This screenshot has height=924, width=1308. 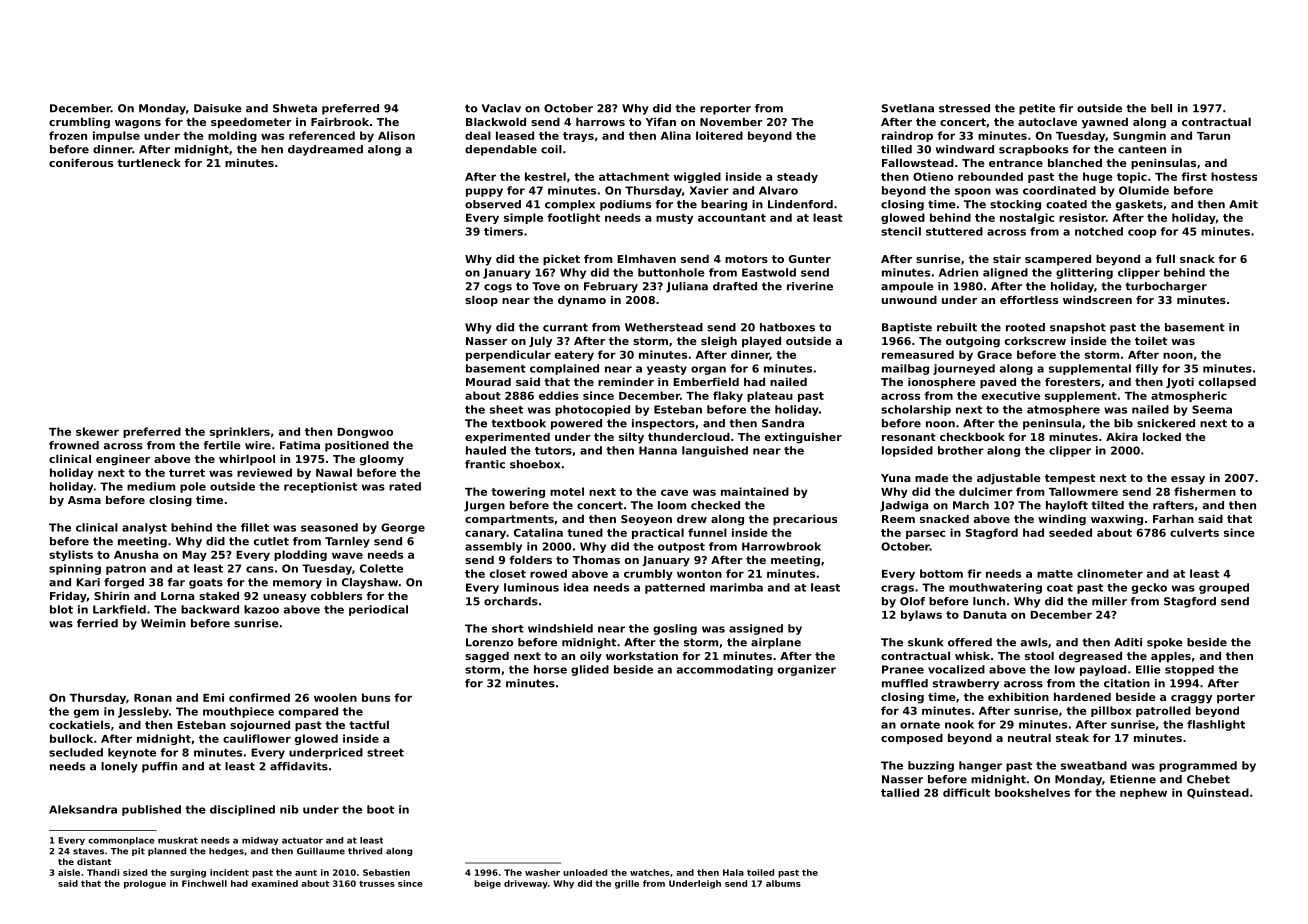 I want to click on Tarun, so click(x=1213, y=136).
